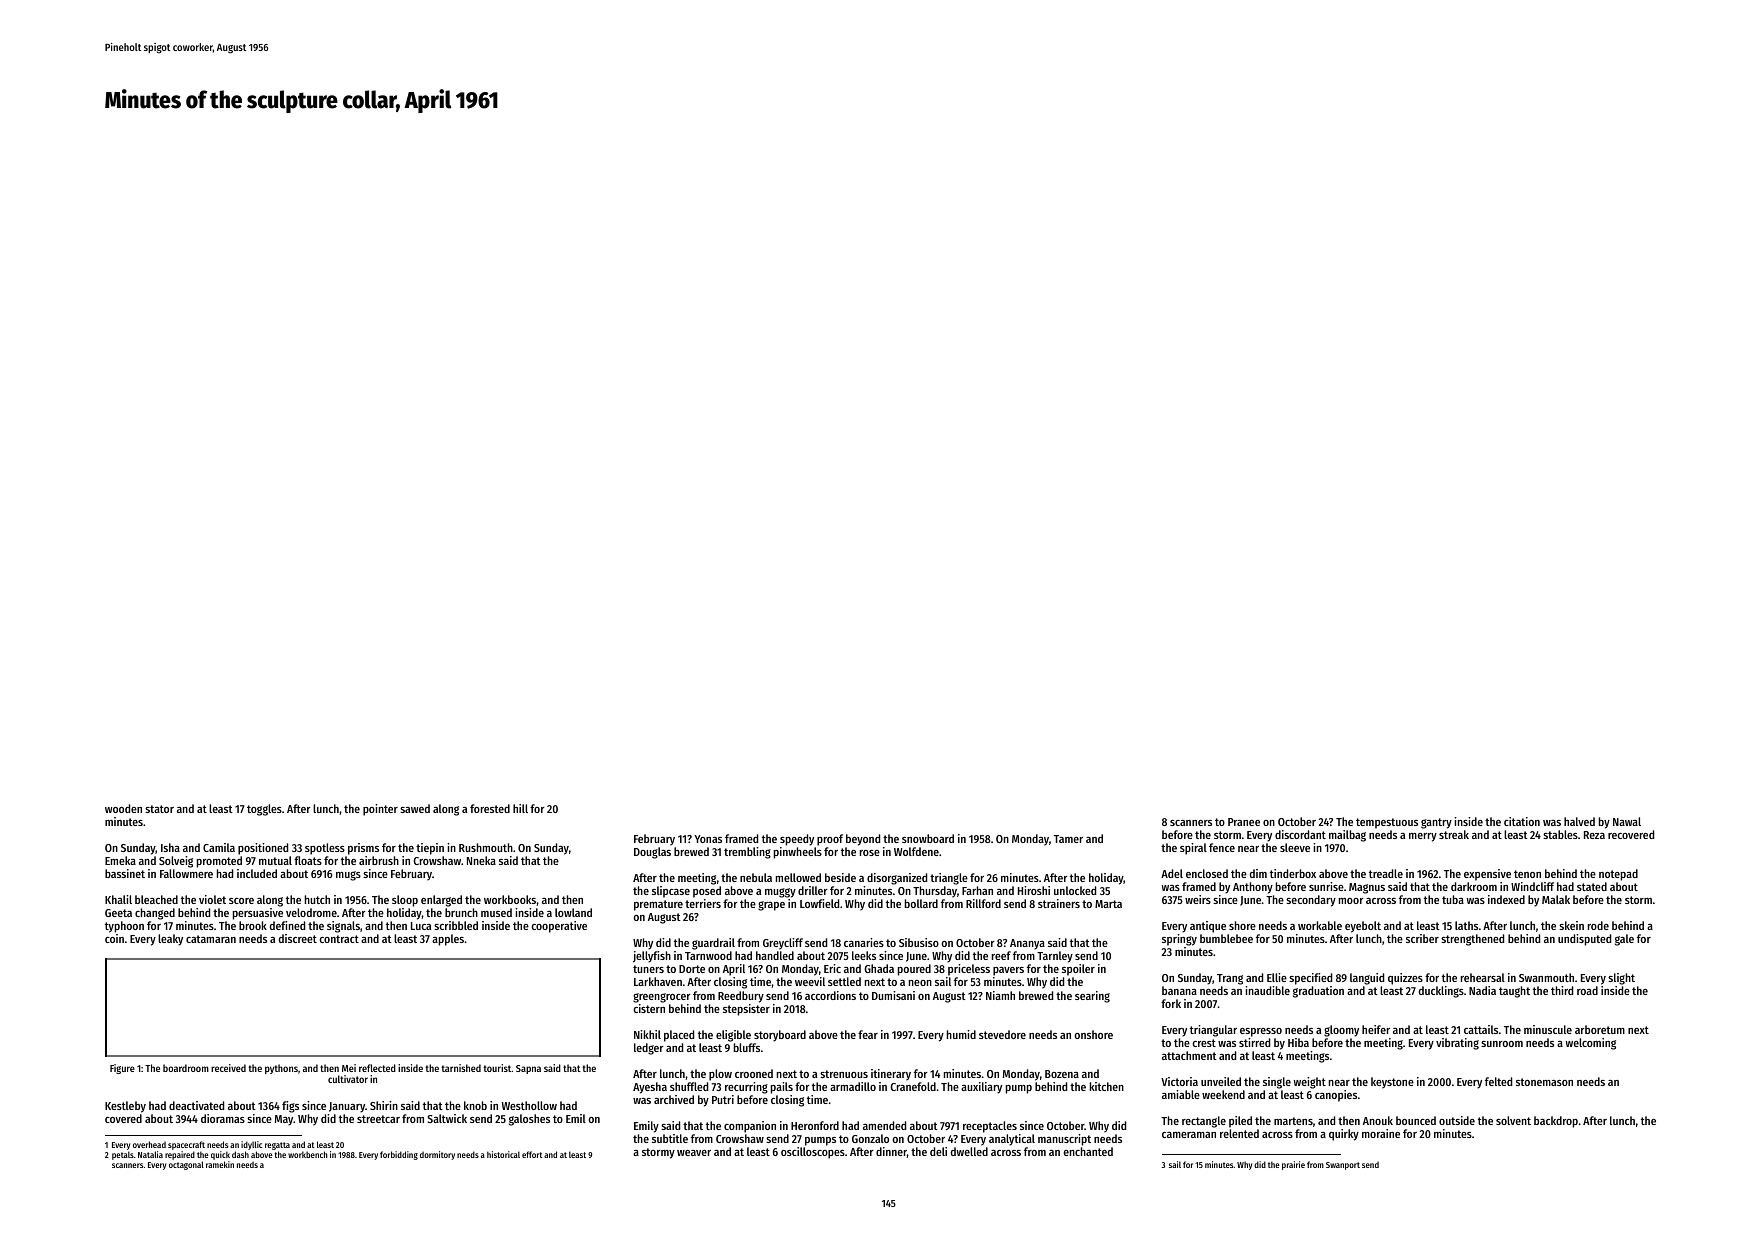 This screenshot has width=1763, height=1247. I want to click on velodrome, so click(311, 912).
